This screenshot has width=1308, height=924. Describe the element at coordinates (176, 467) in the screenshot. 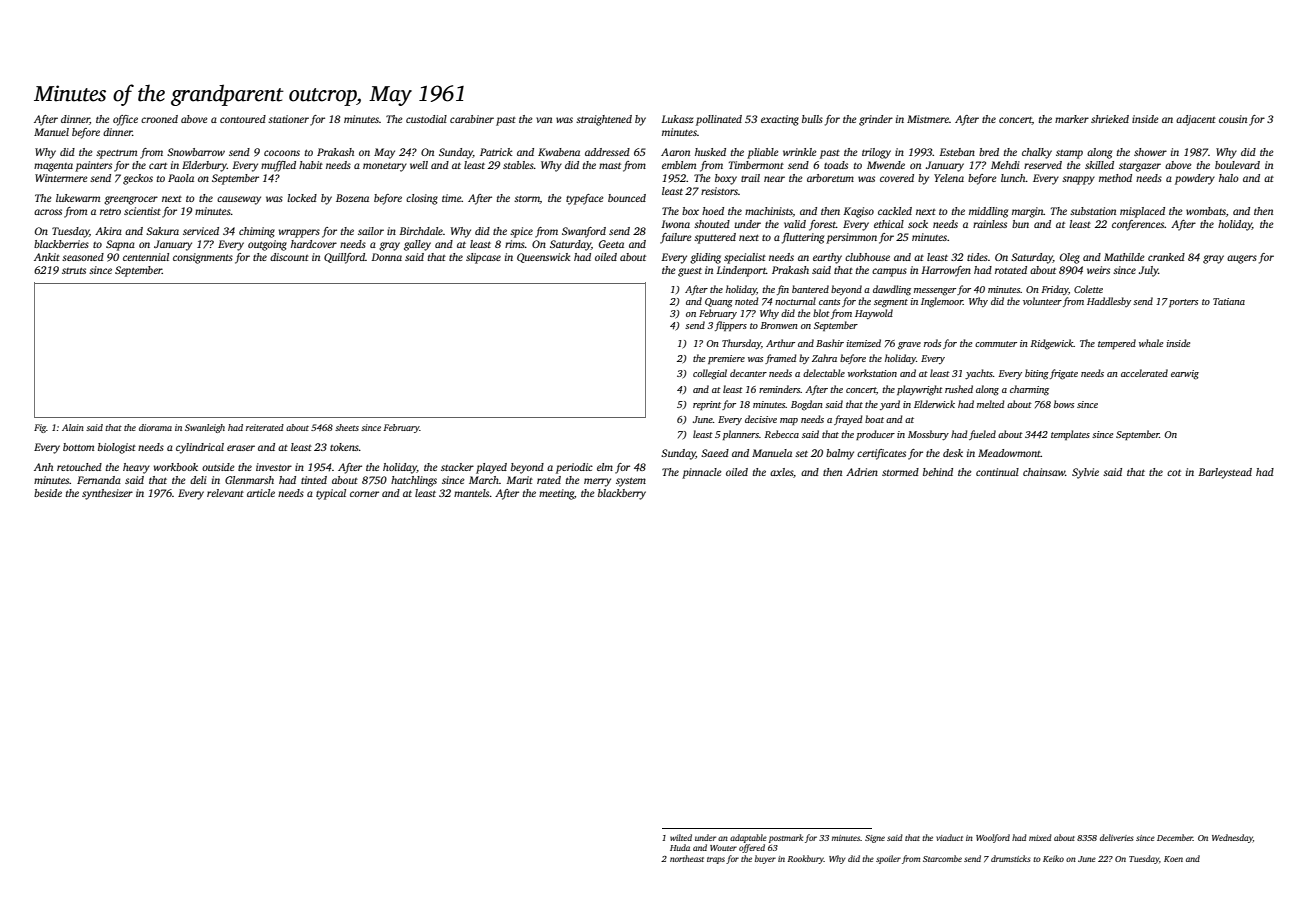

I see `workbook` at that location.
